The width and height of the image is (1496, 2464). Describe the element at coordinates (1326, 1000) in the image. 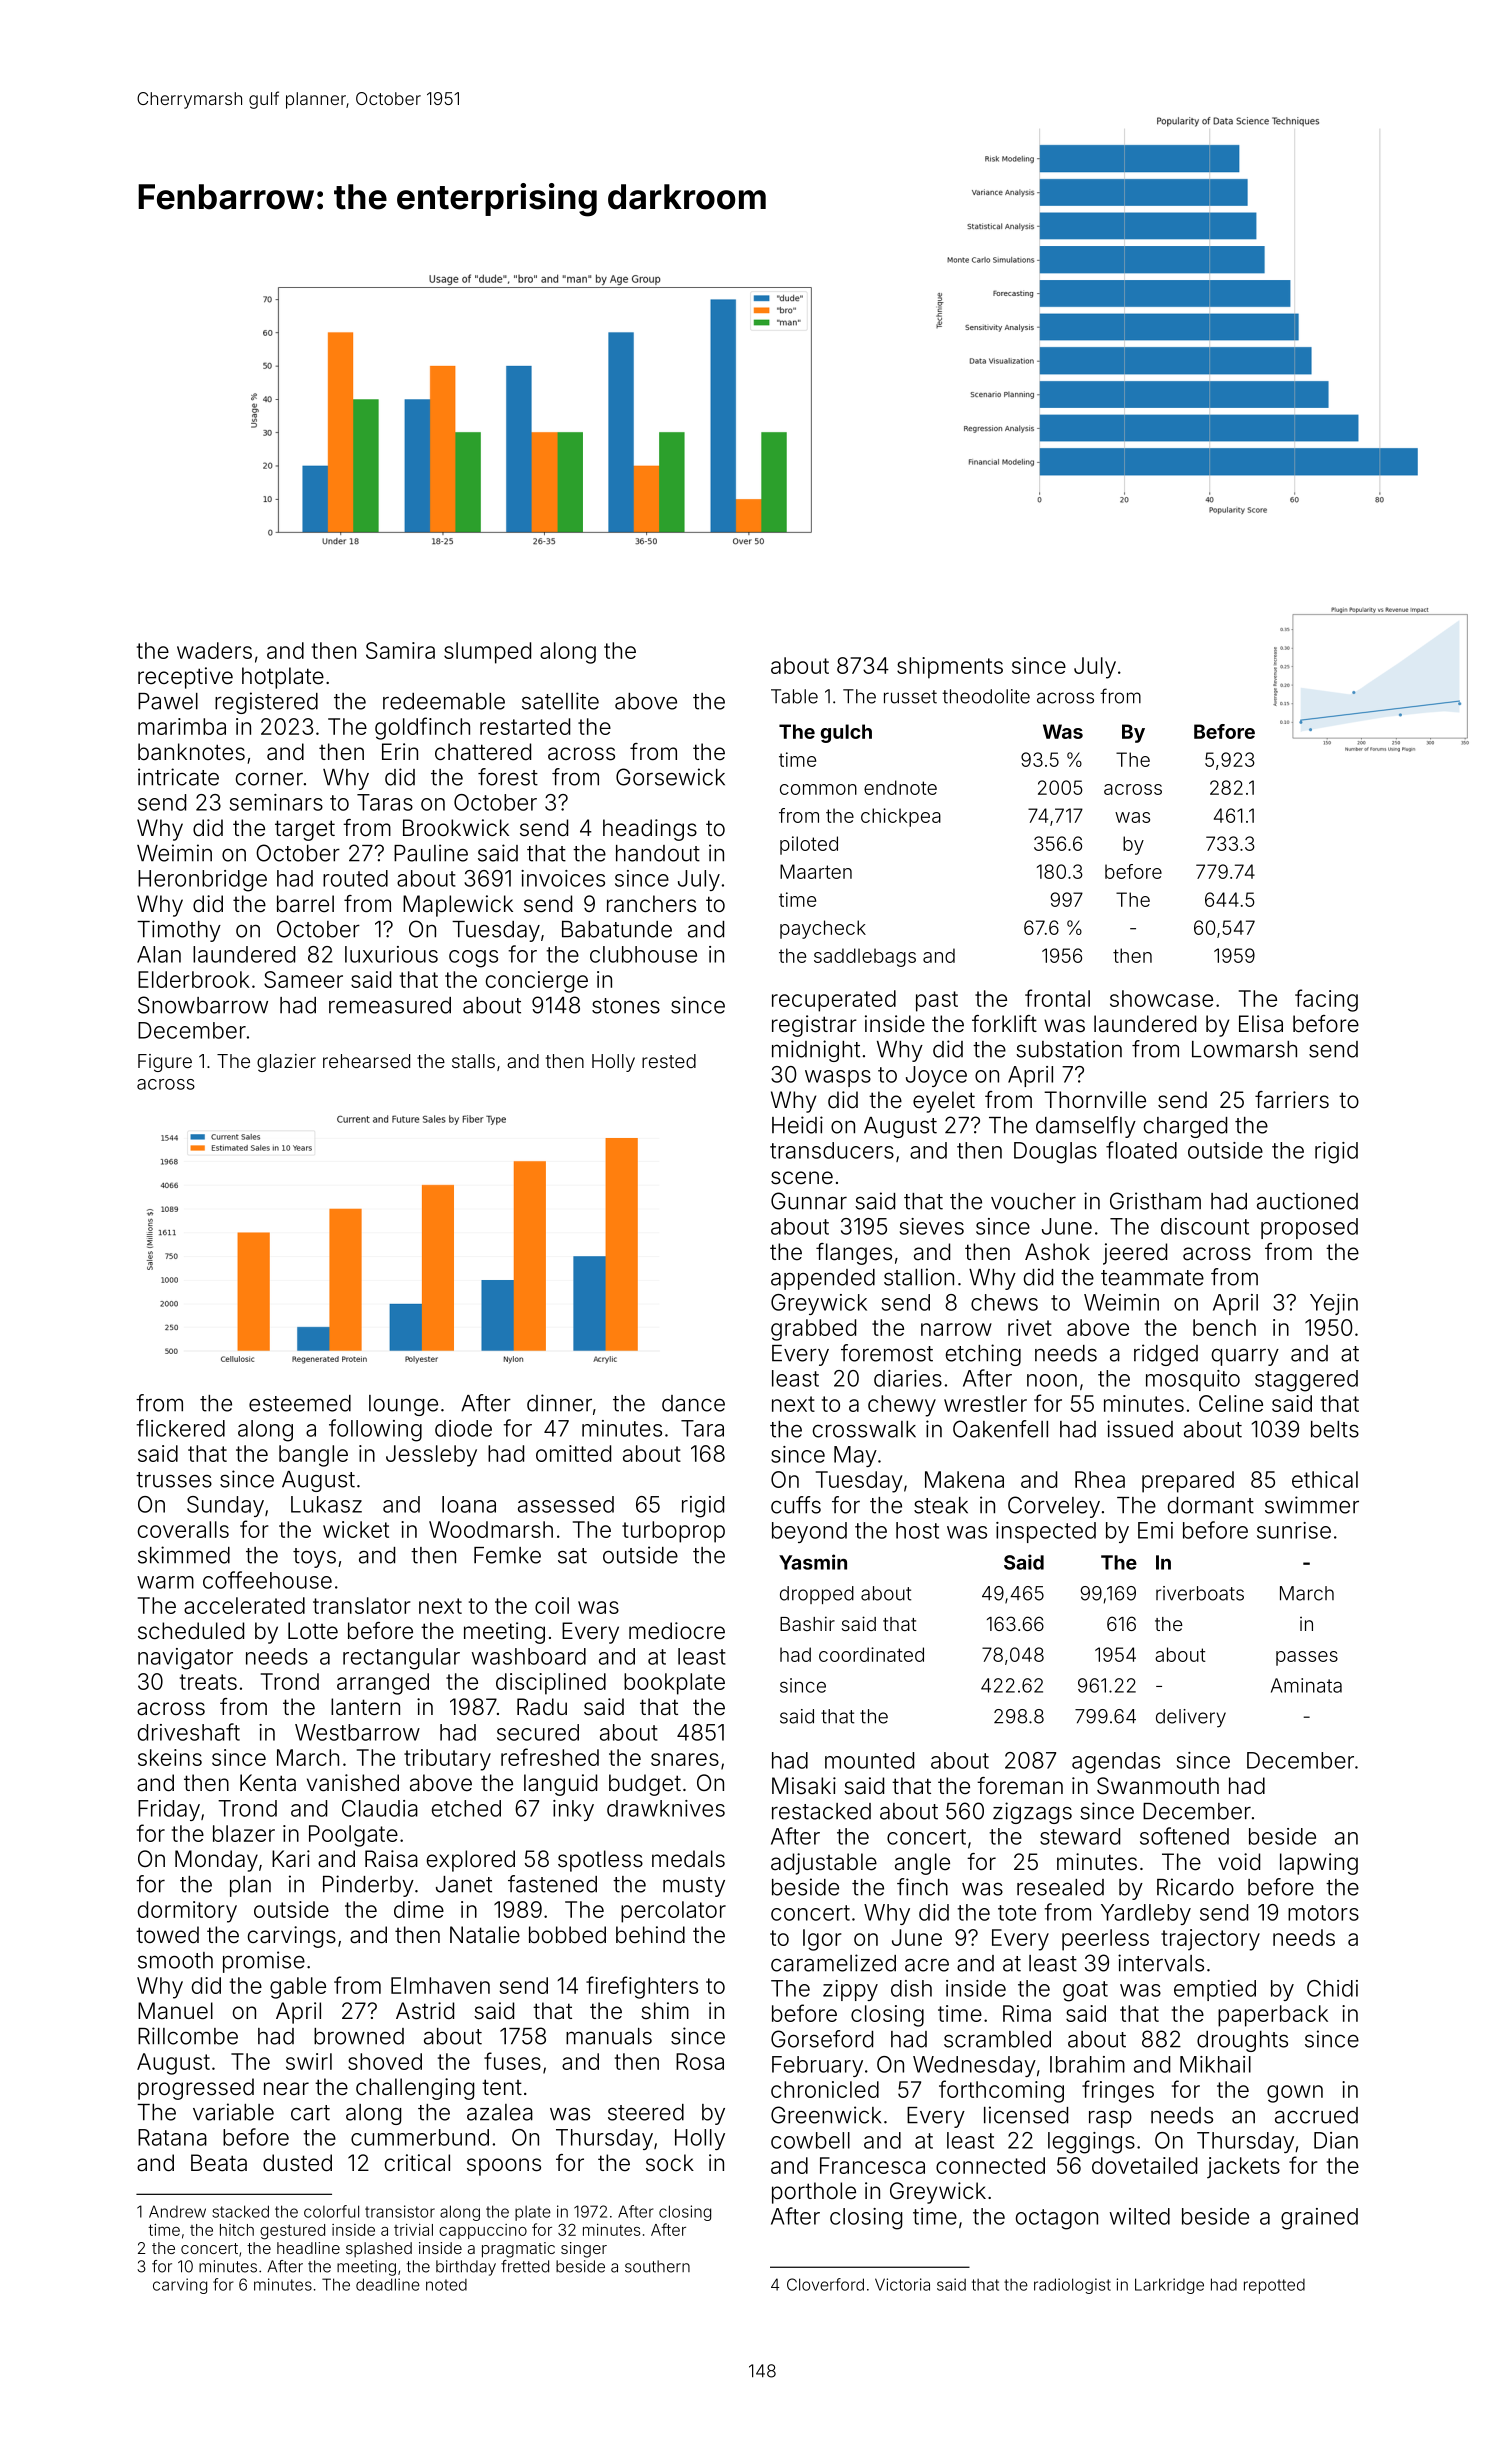

I see `facing` at that location.
